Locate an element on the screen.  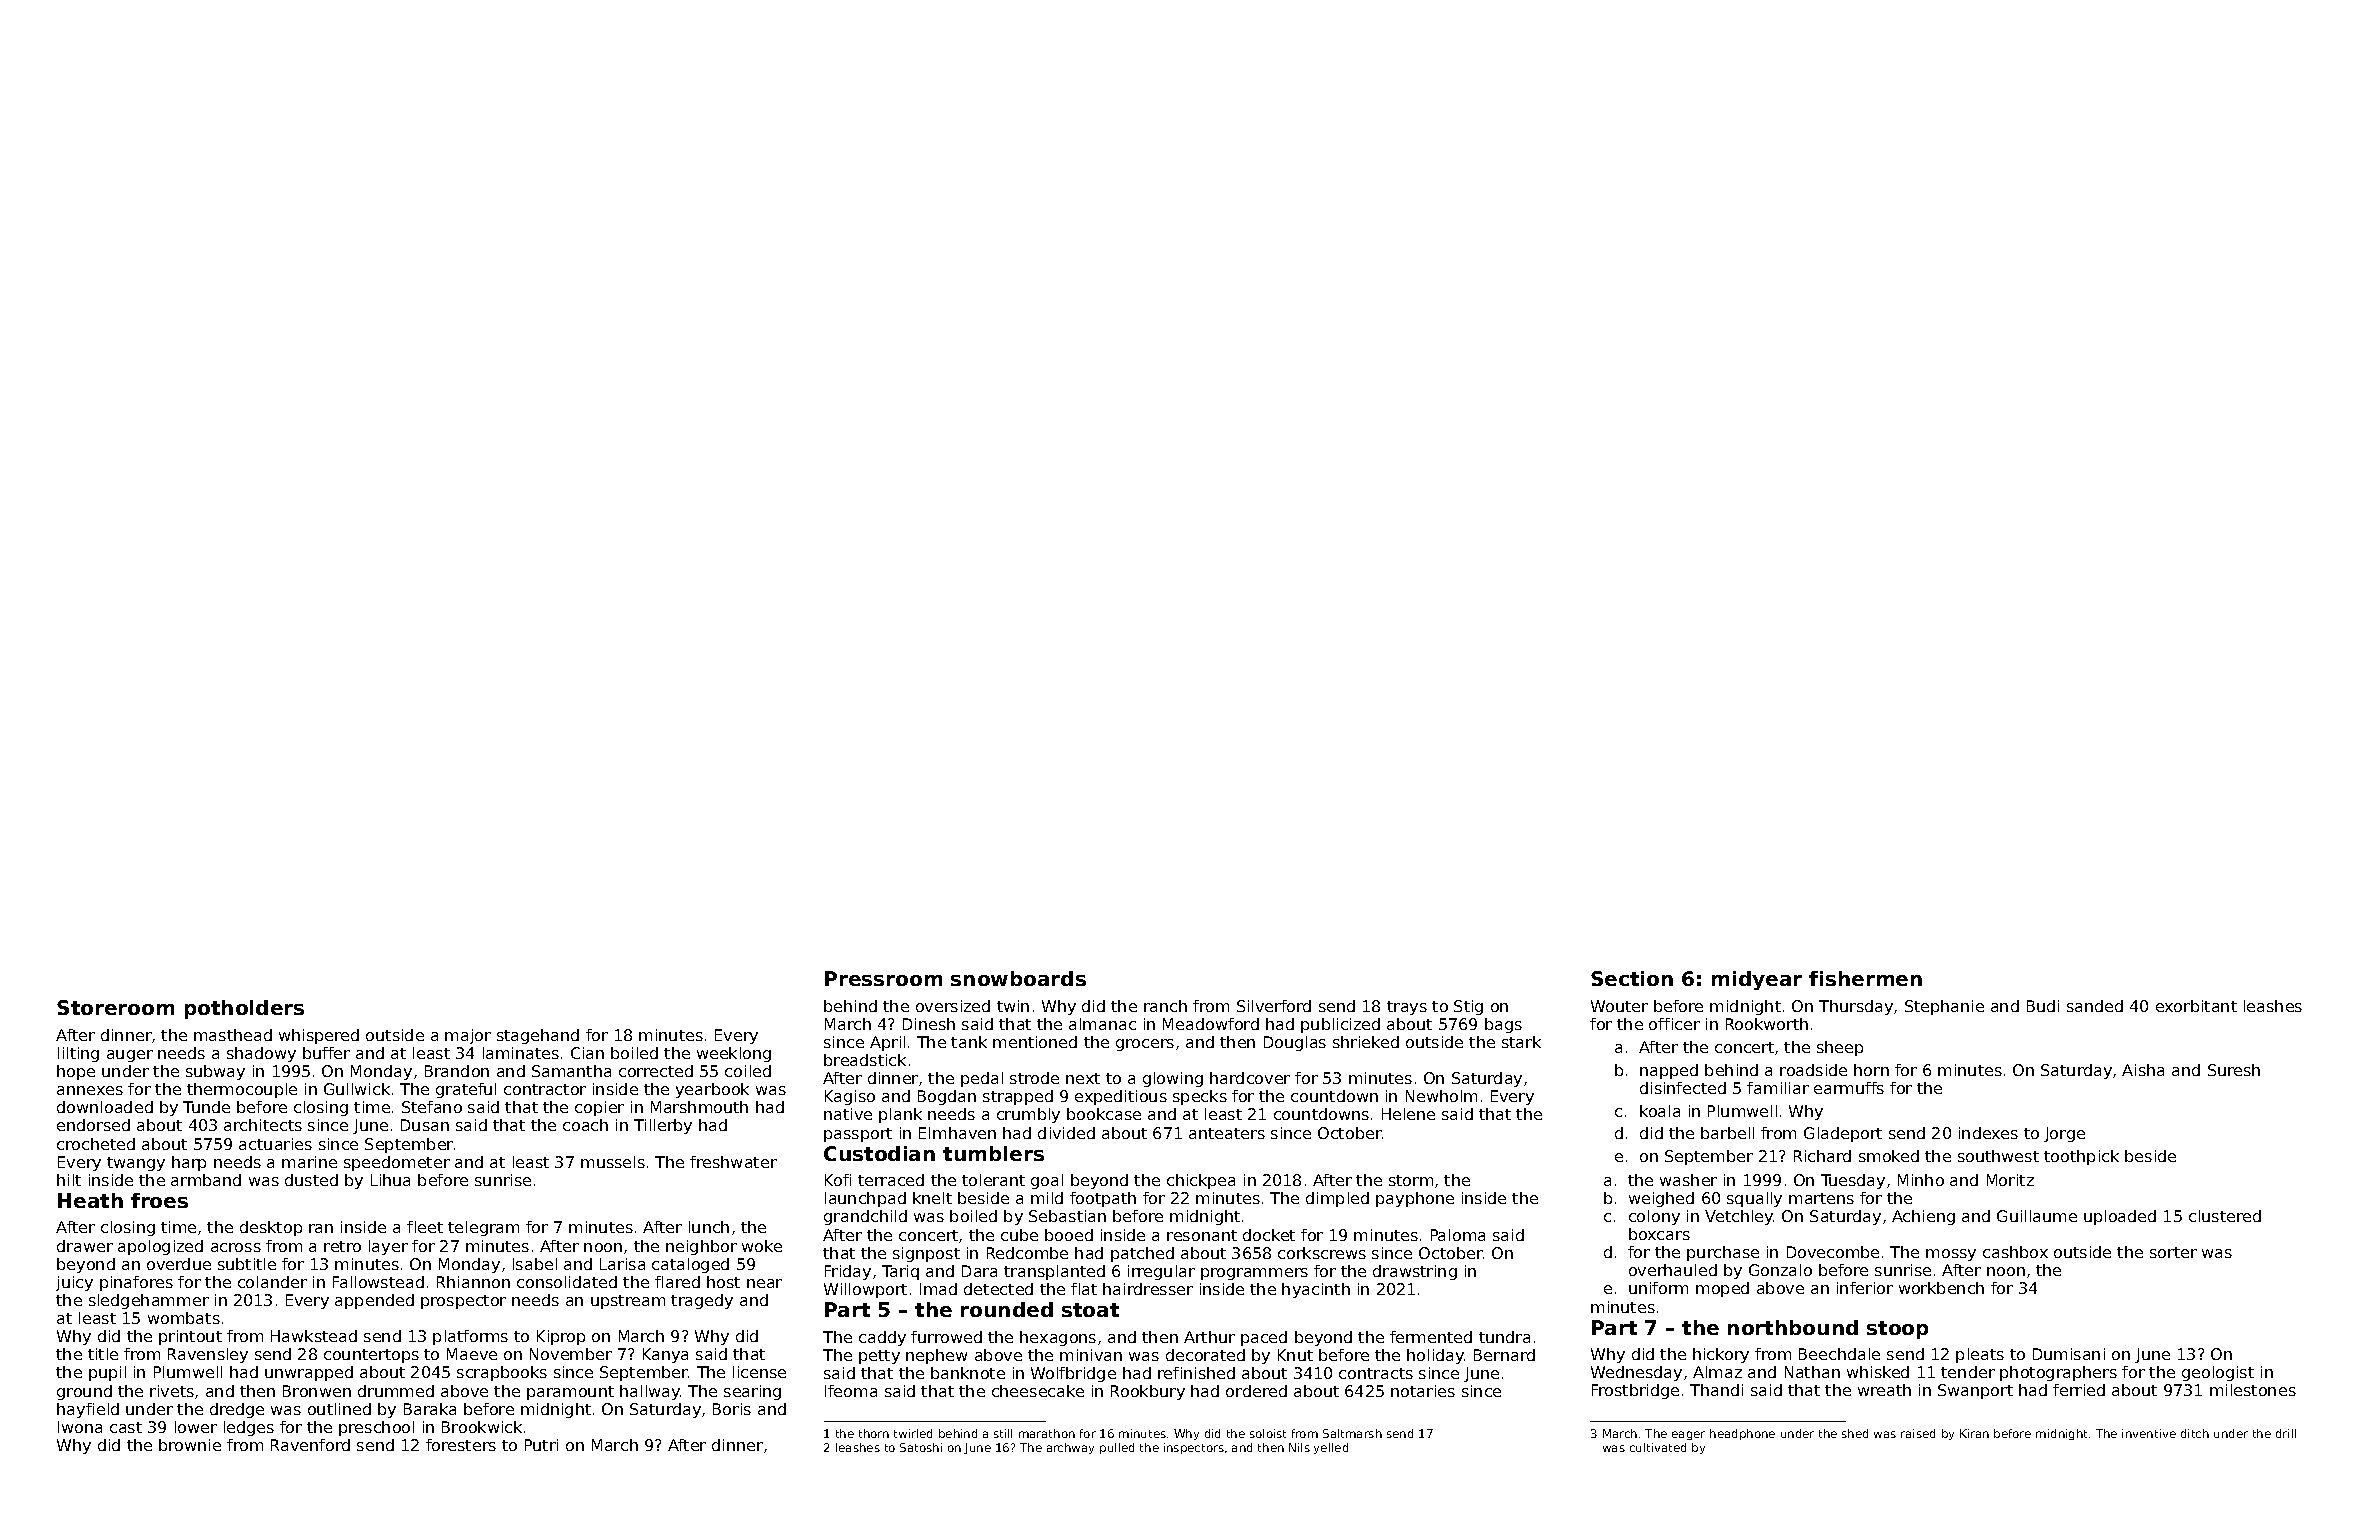
hallway is located at coordinates (650, 1392).
